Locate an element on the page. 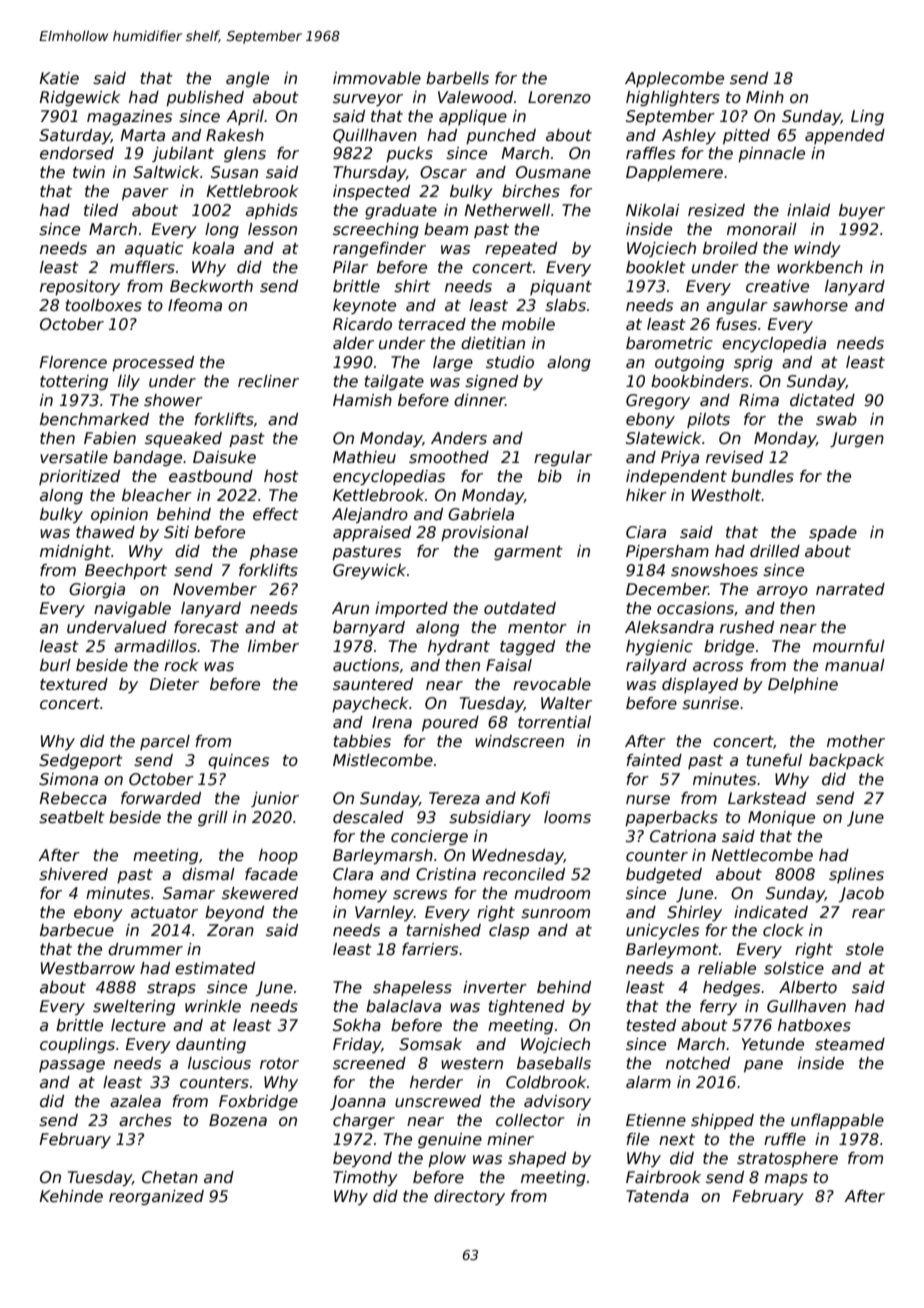  directory is located at coordinates (469, 1197).
